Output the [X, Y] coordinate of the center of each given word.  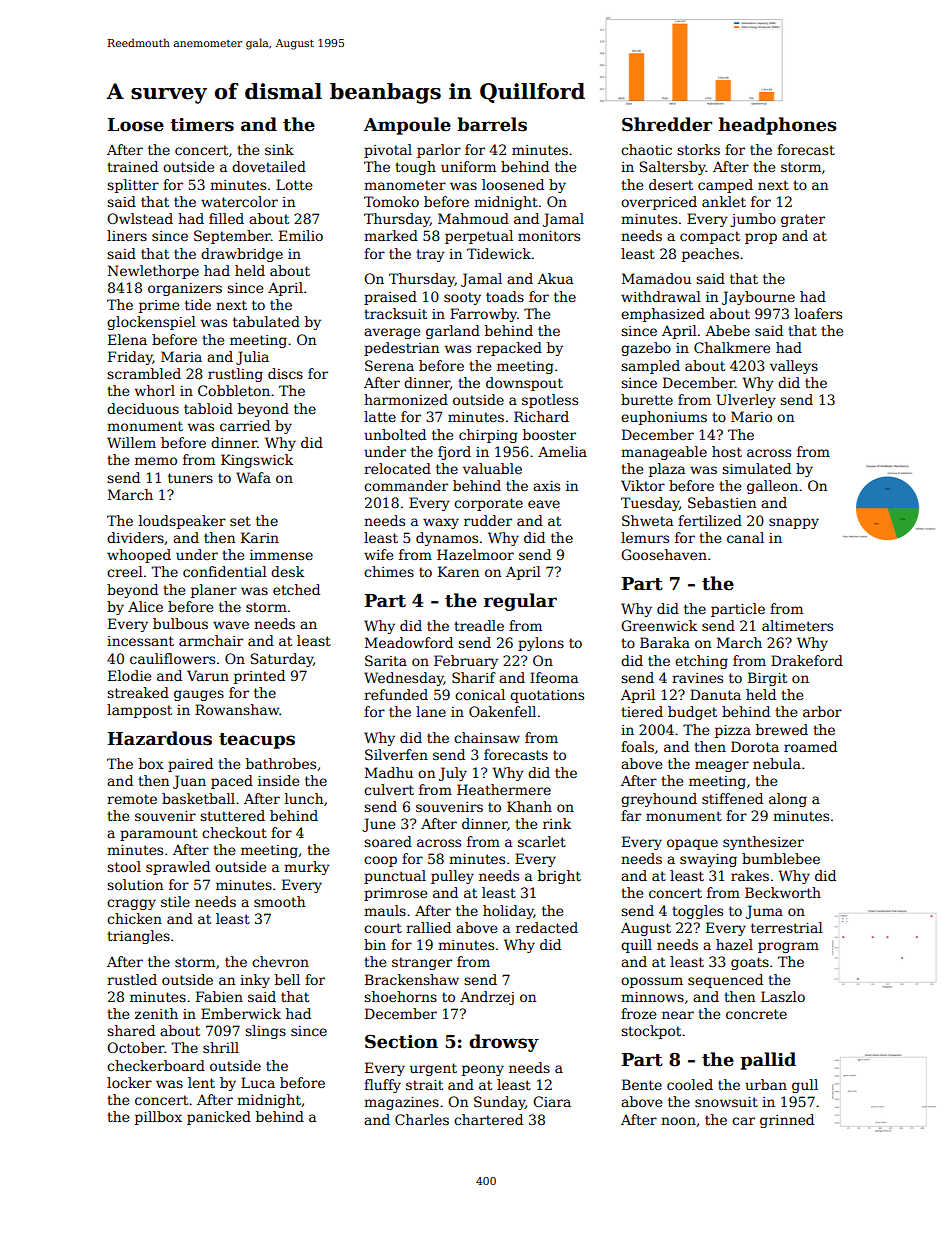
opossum [652, 982]
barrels [492, 124]
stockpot [651, 1032]
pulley [452, 877]
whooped [139, 556]
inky [255, 981]
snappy [794, 523]
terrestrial [787, 927]
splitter [133, 186]
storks [698, 149]
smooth [279, 901]
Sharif [474, 677]
